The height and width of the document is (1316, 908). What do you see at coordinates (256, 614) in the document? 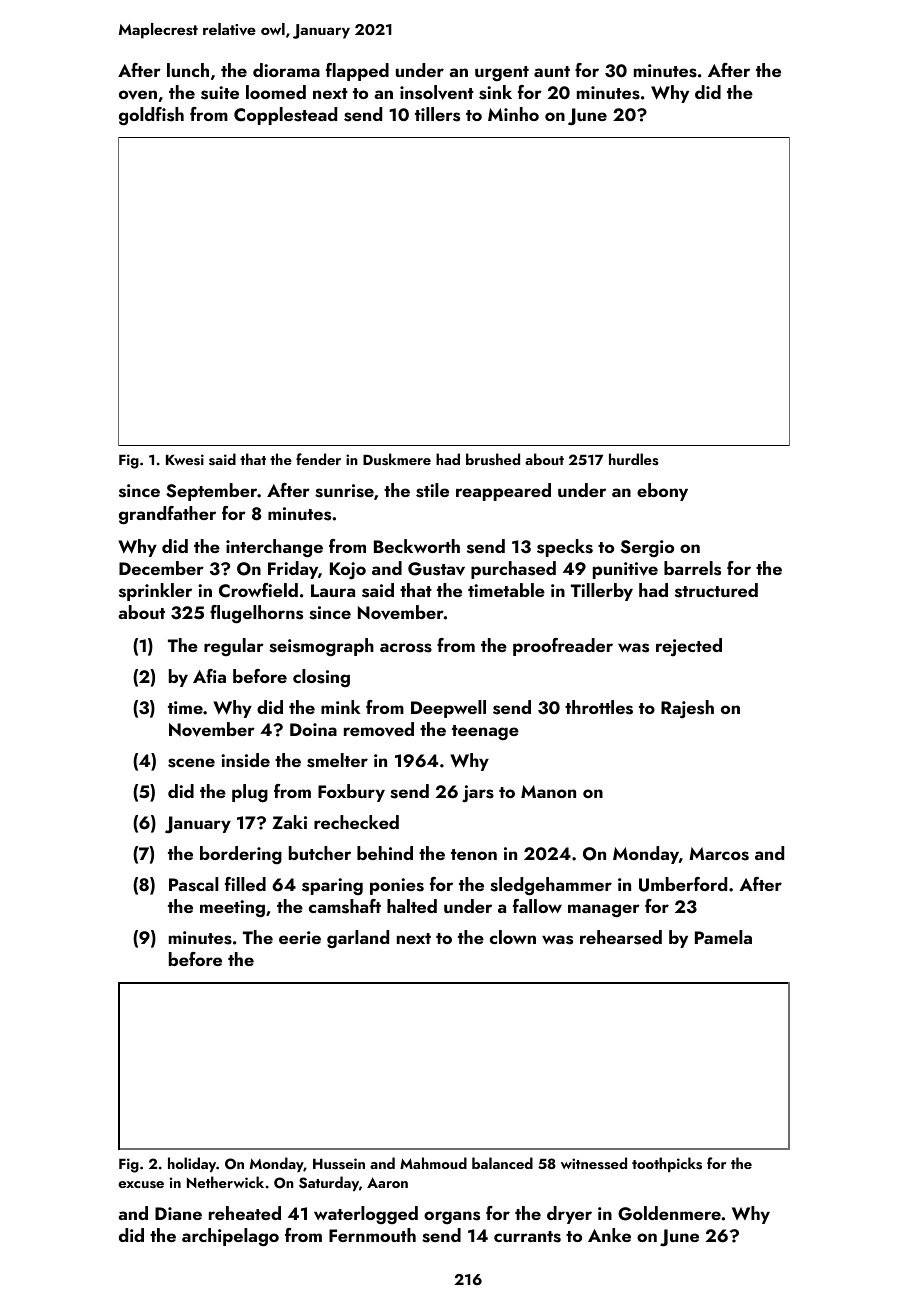
I see `flugelhorns` at bounding box center [256, 614].
